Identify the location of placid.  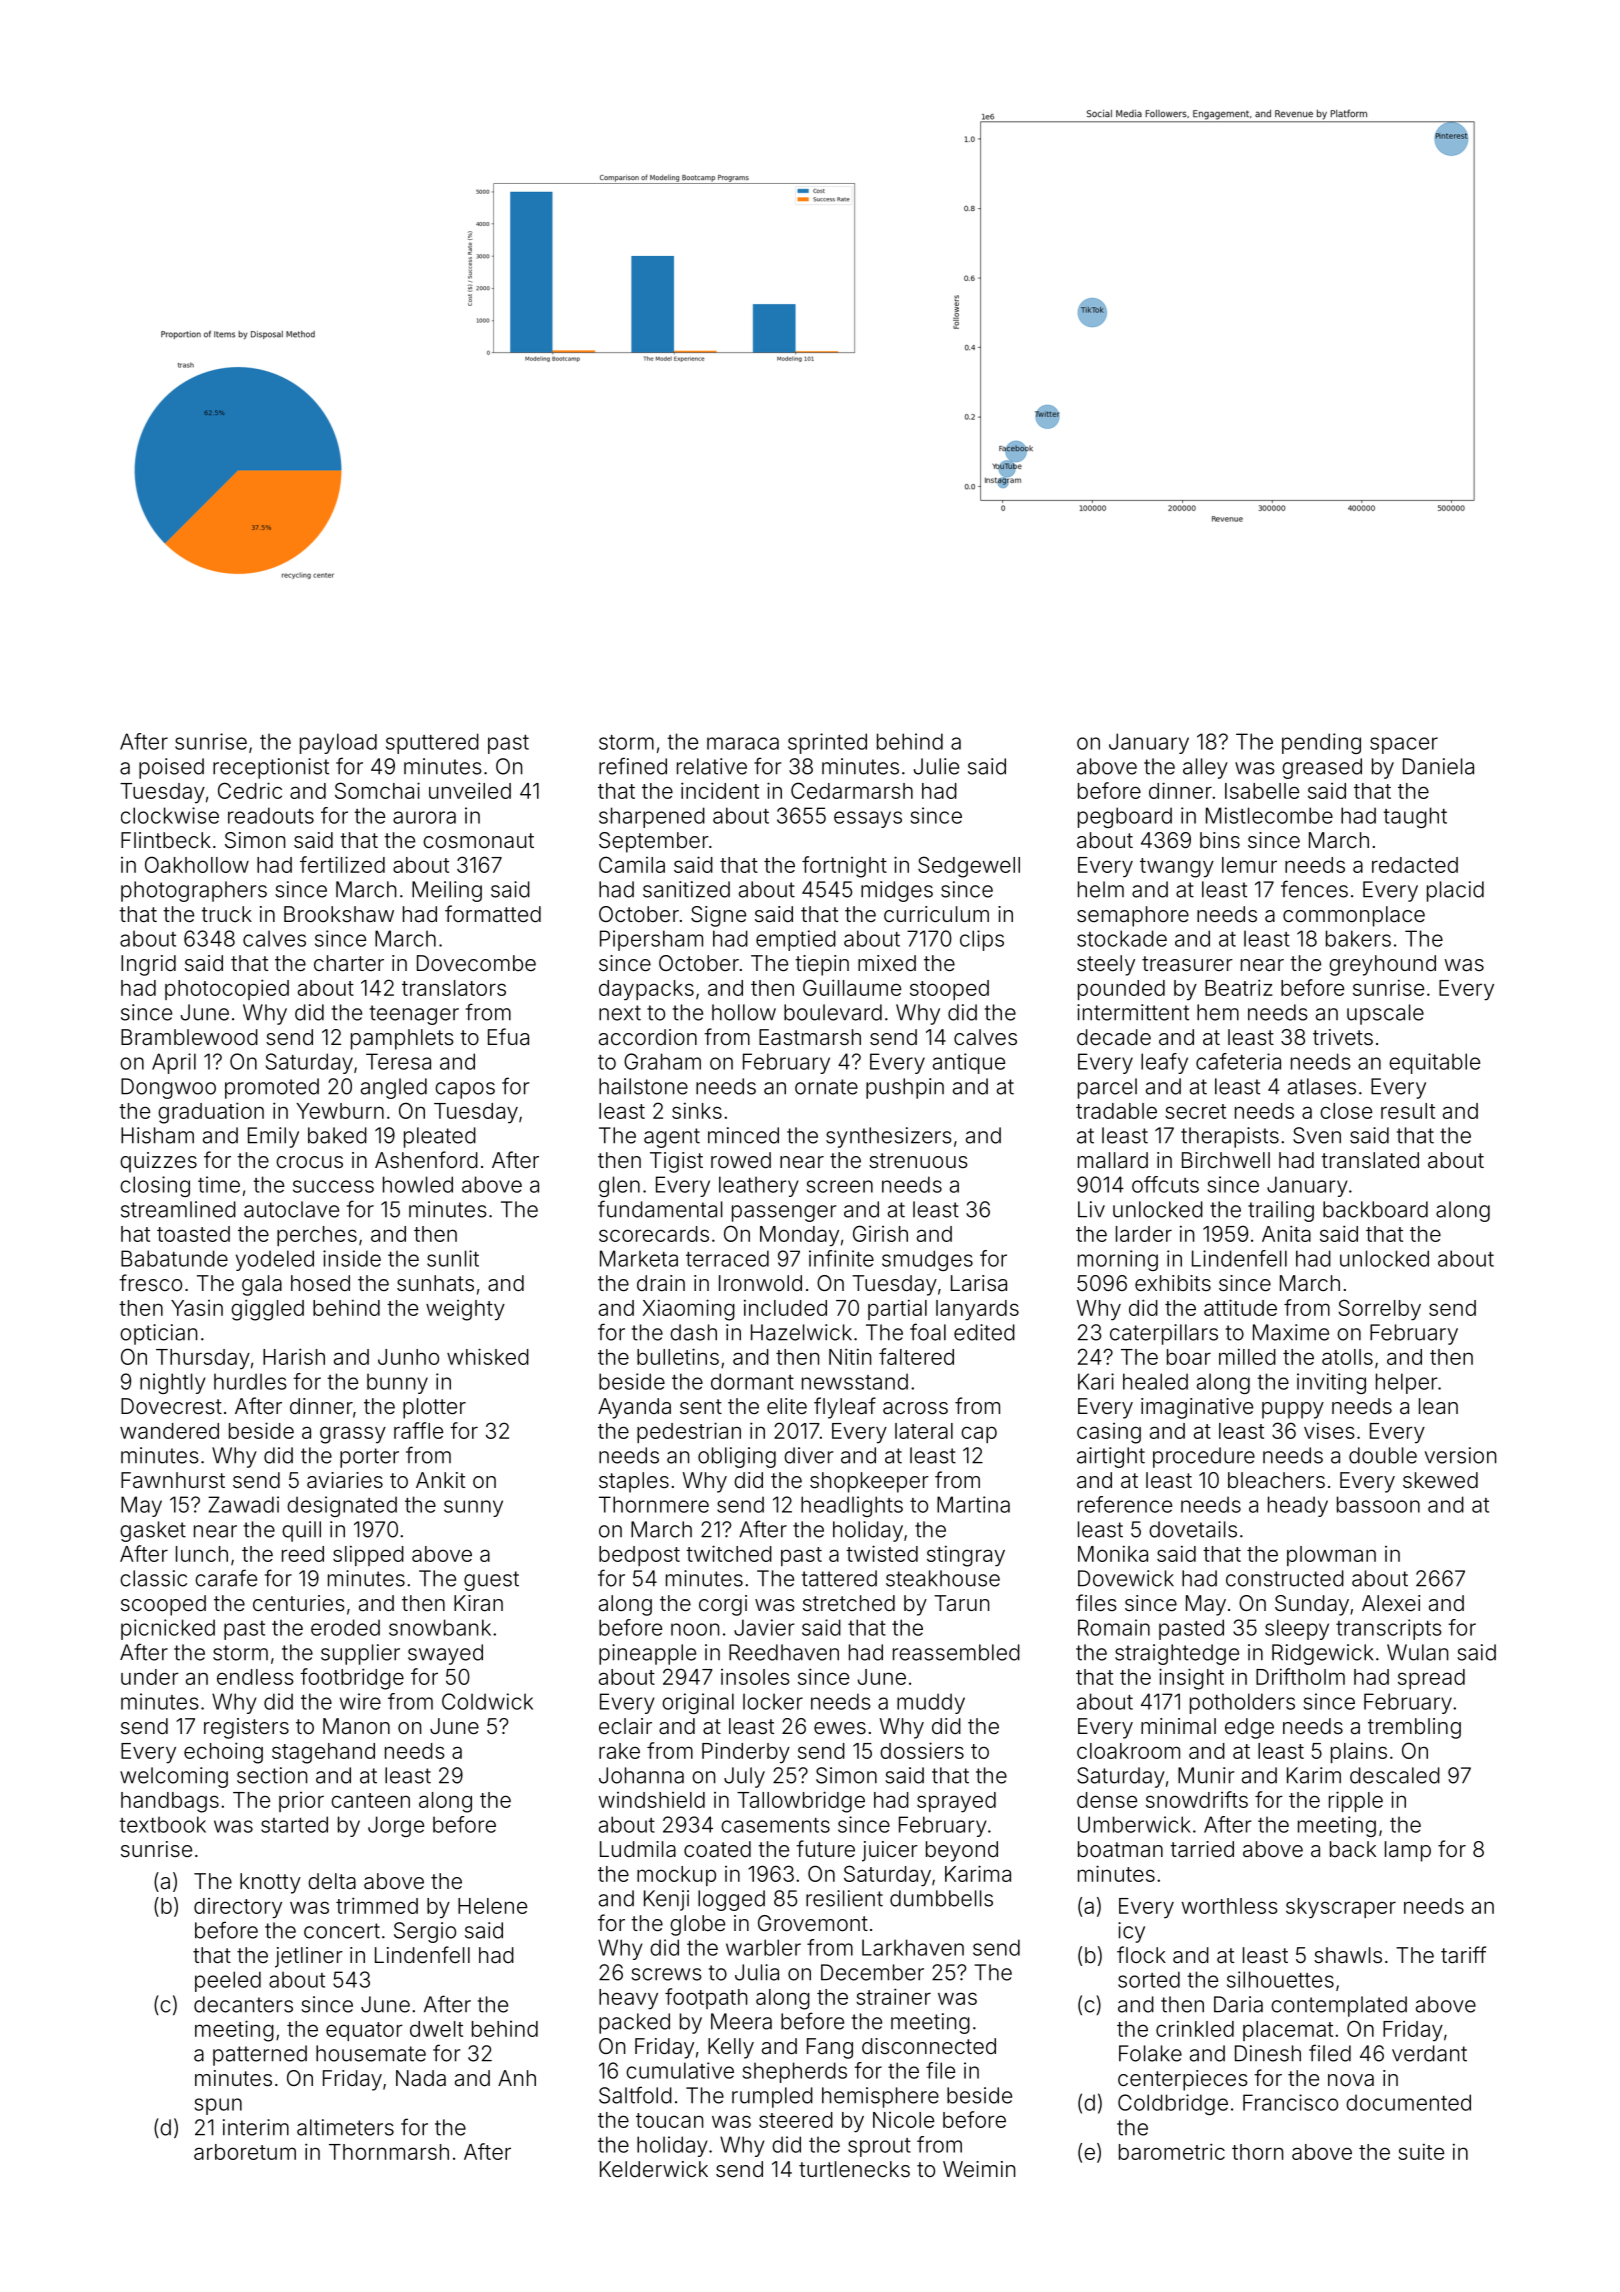
(1455, 891).
